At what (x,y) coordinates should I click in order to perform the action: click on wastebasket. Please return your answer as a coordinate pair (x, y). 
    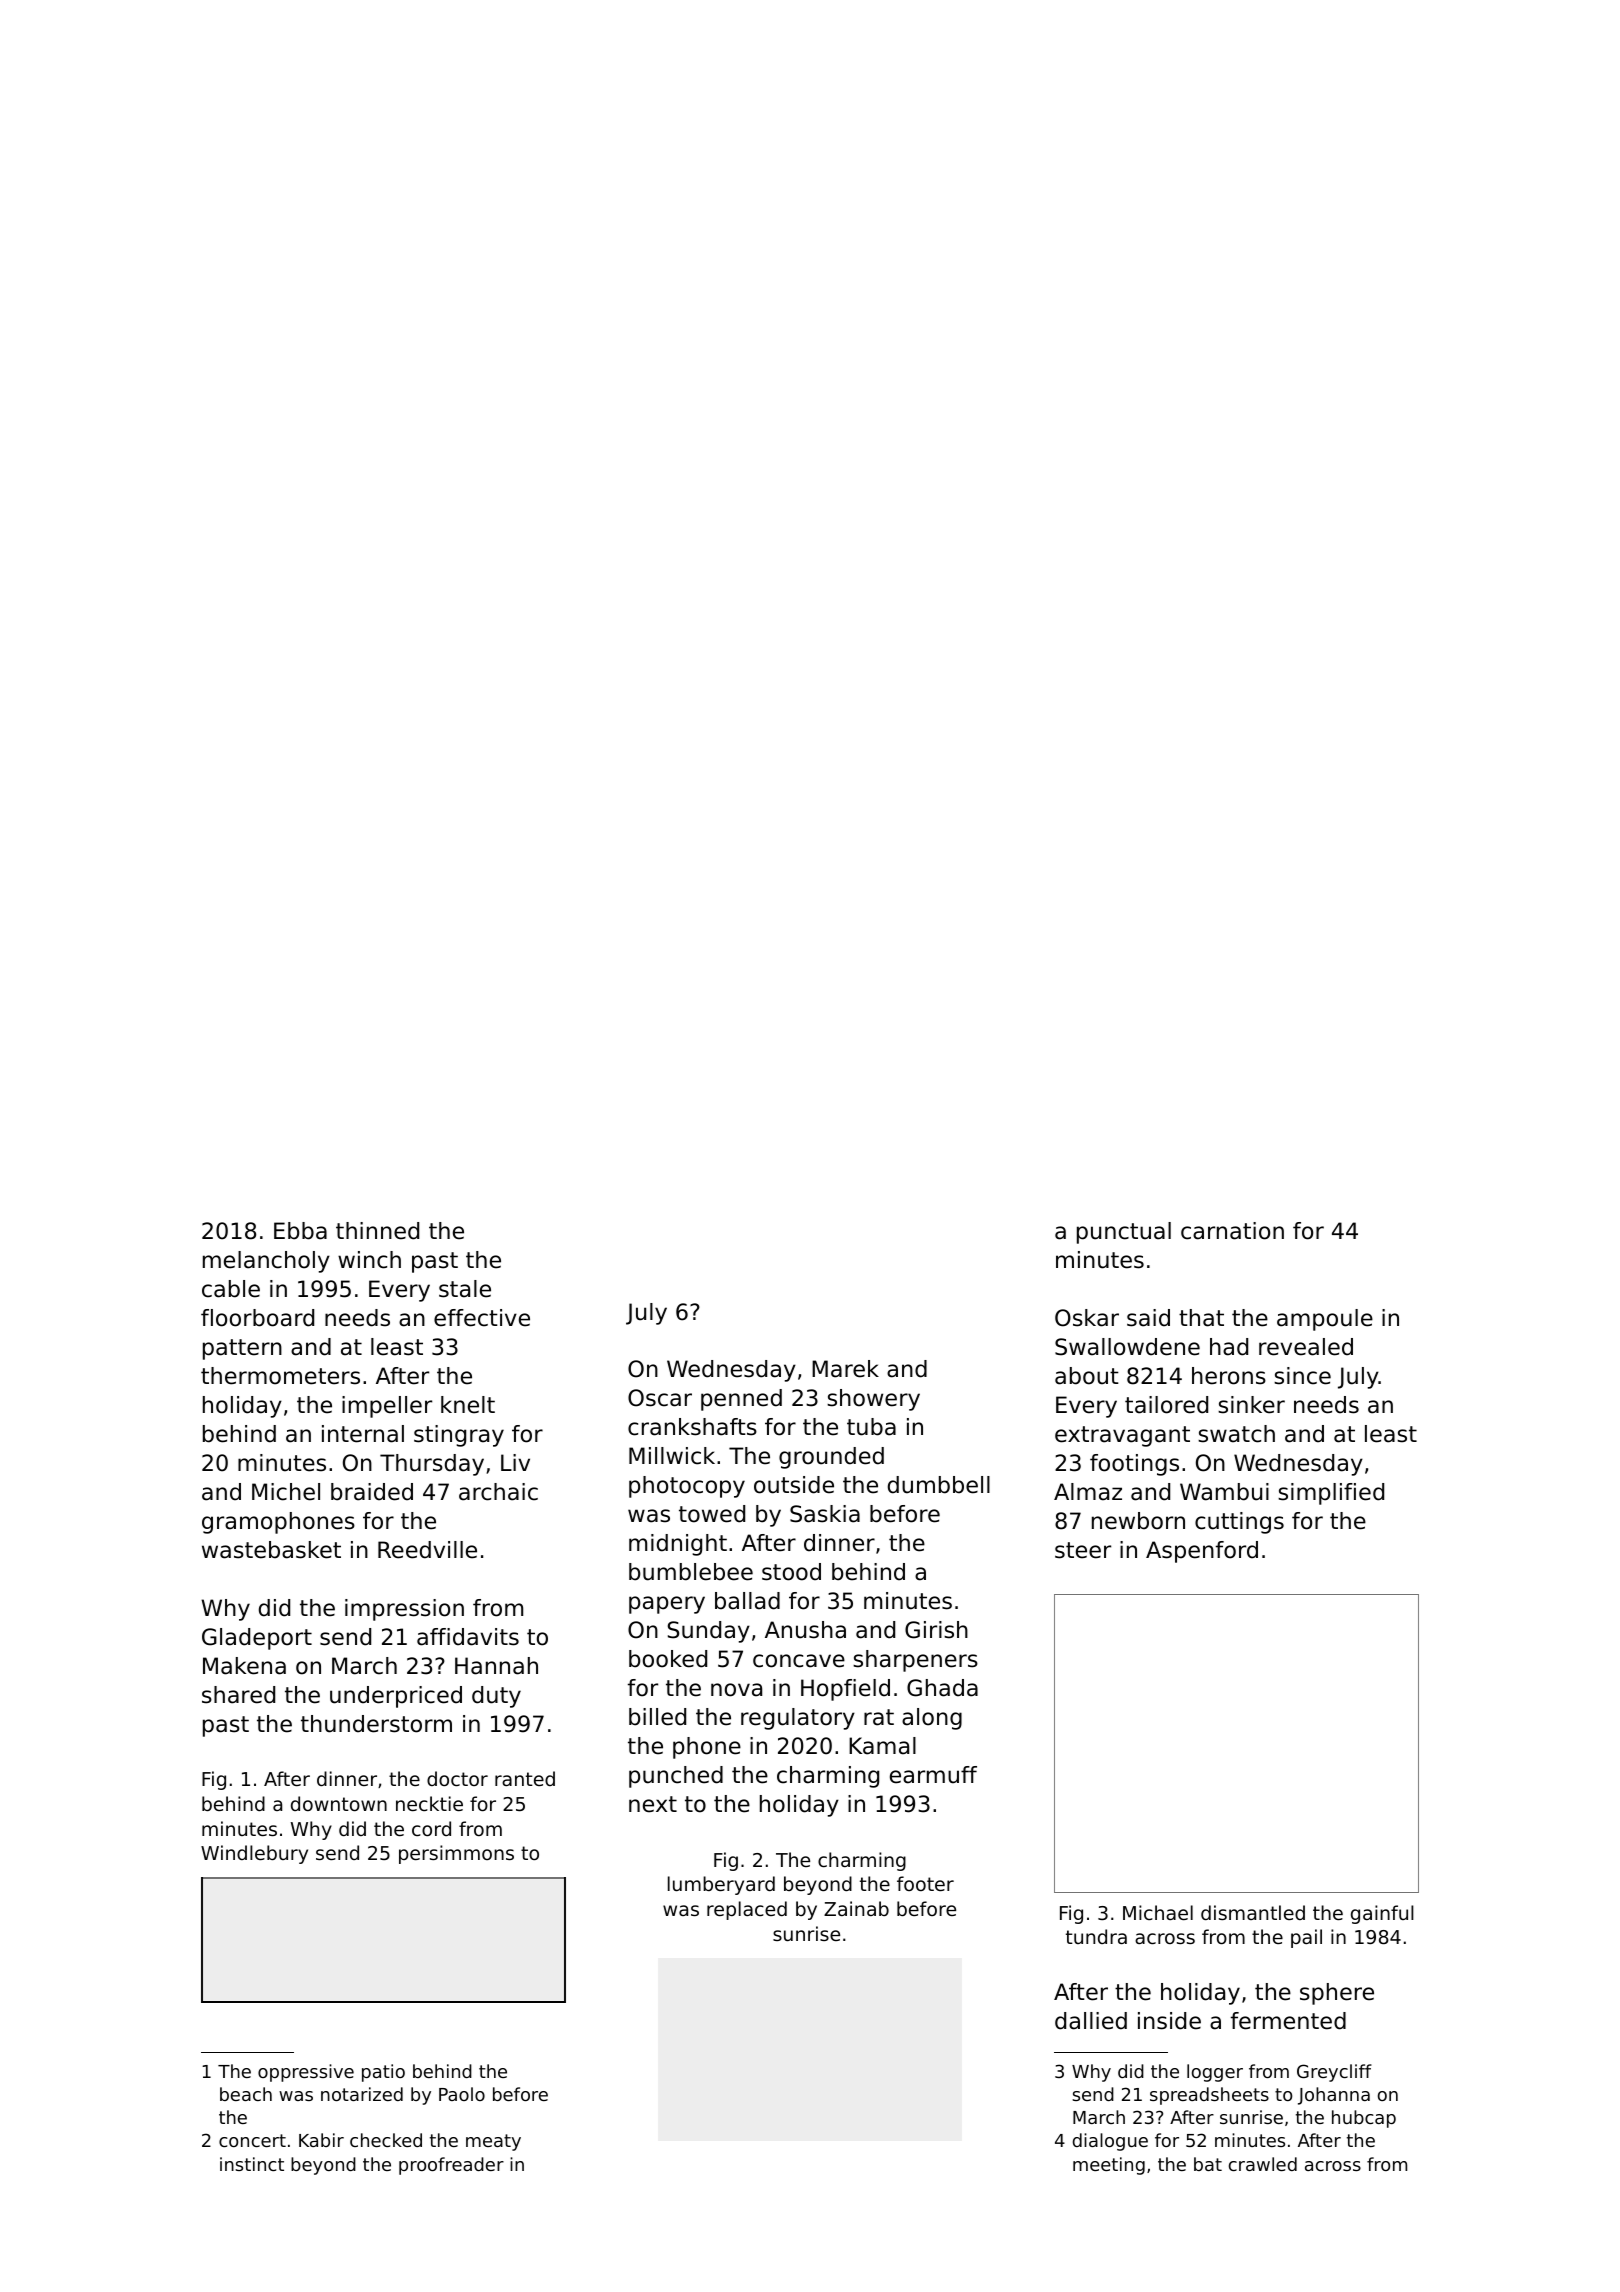
    Looking at the image, I should click on (271, 1550).
